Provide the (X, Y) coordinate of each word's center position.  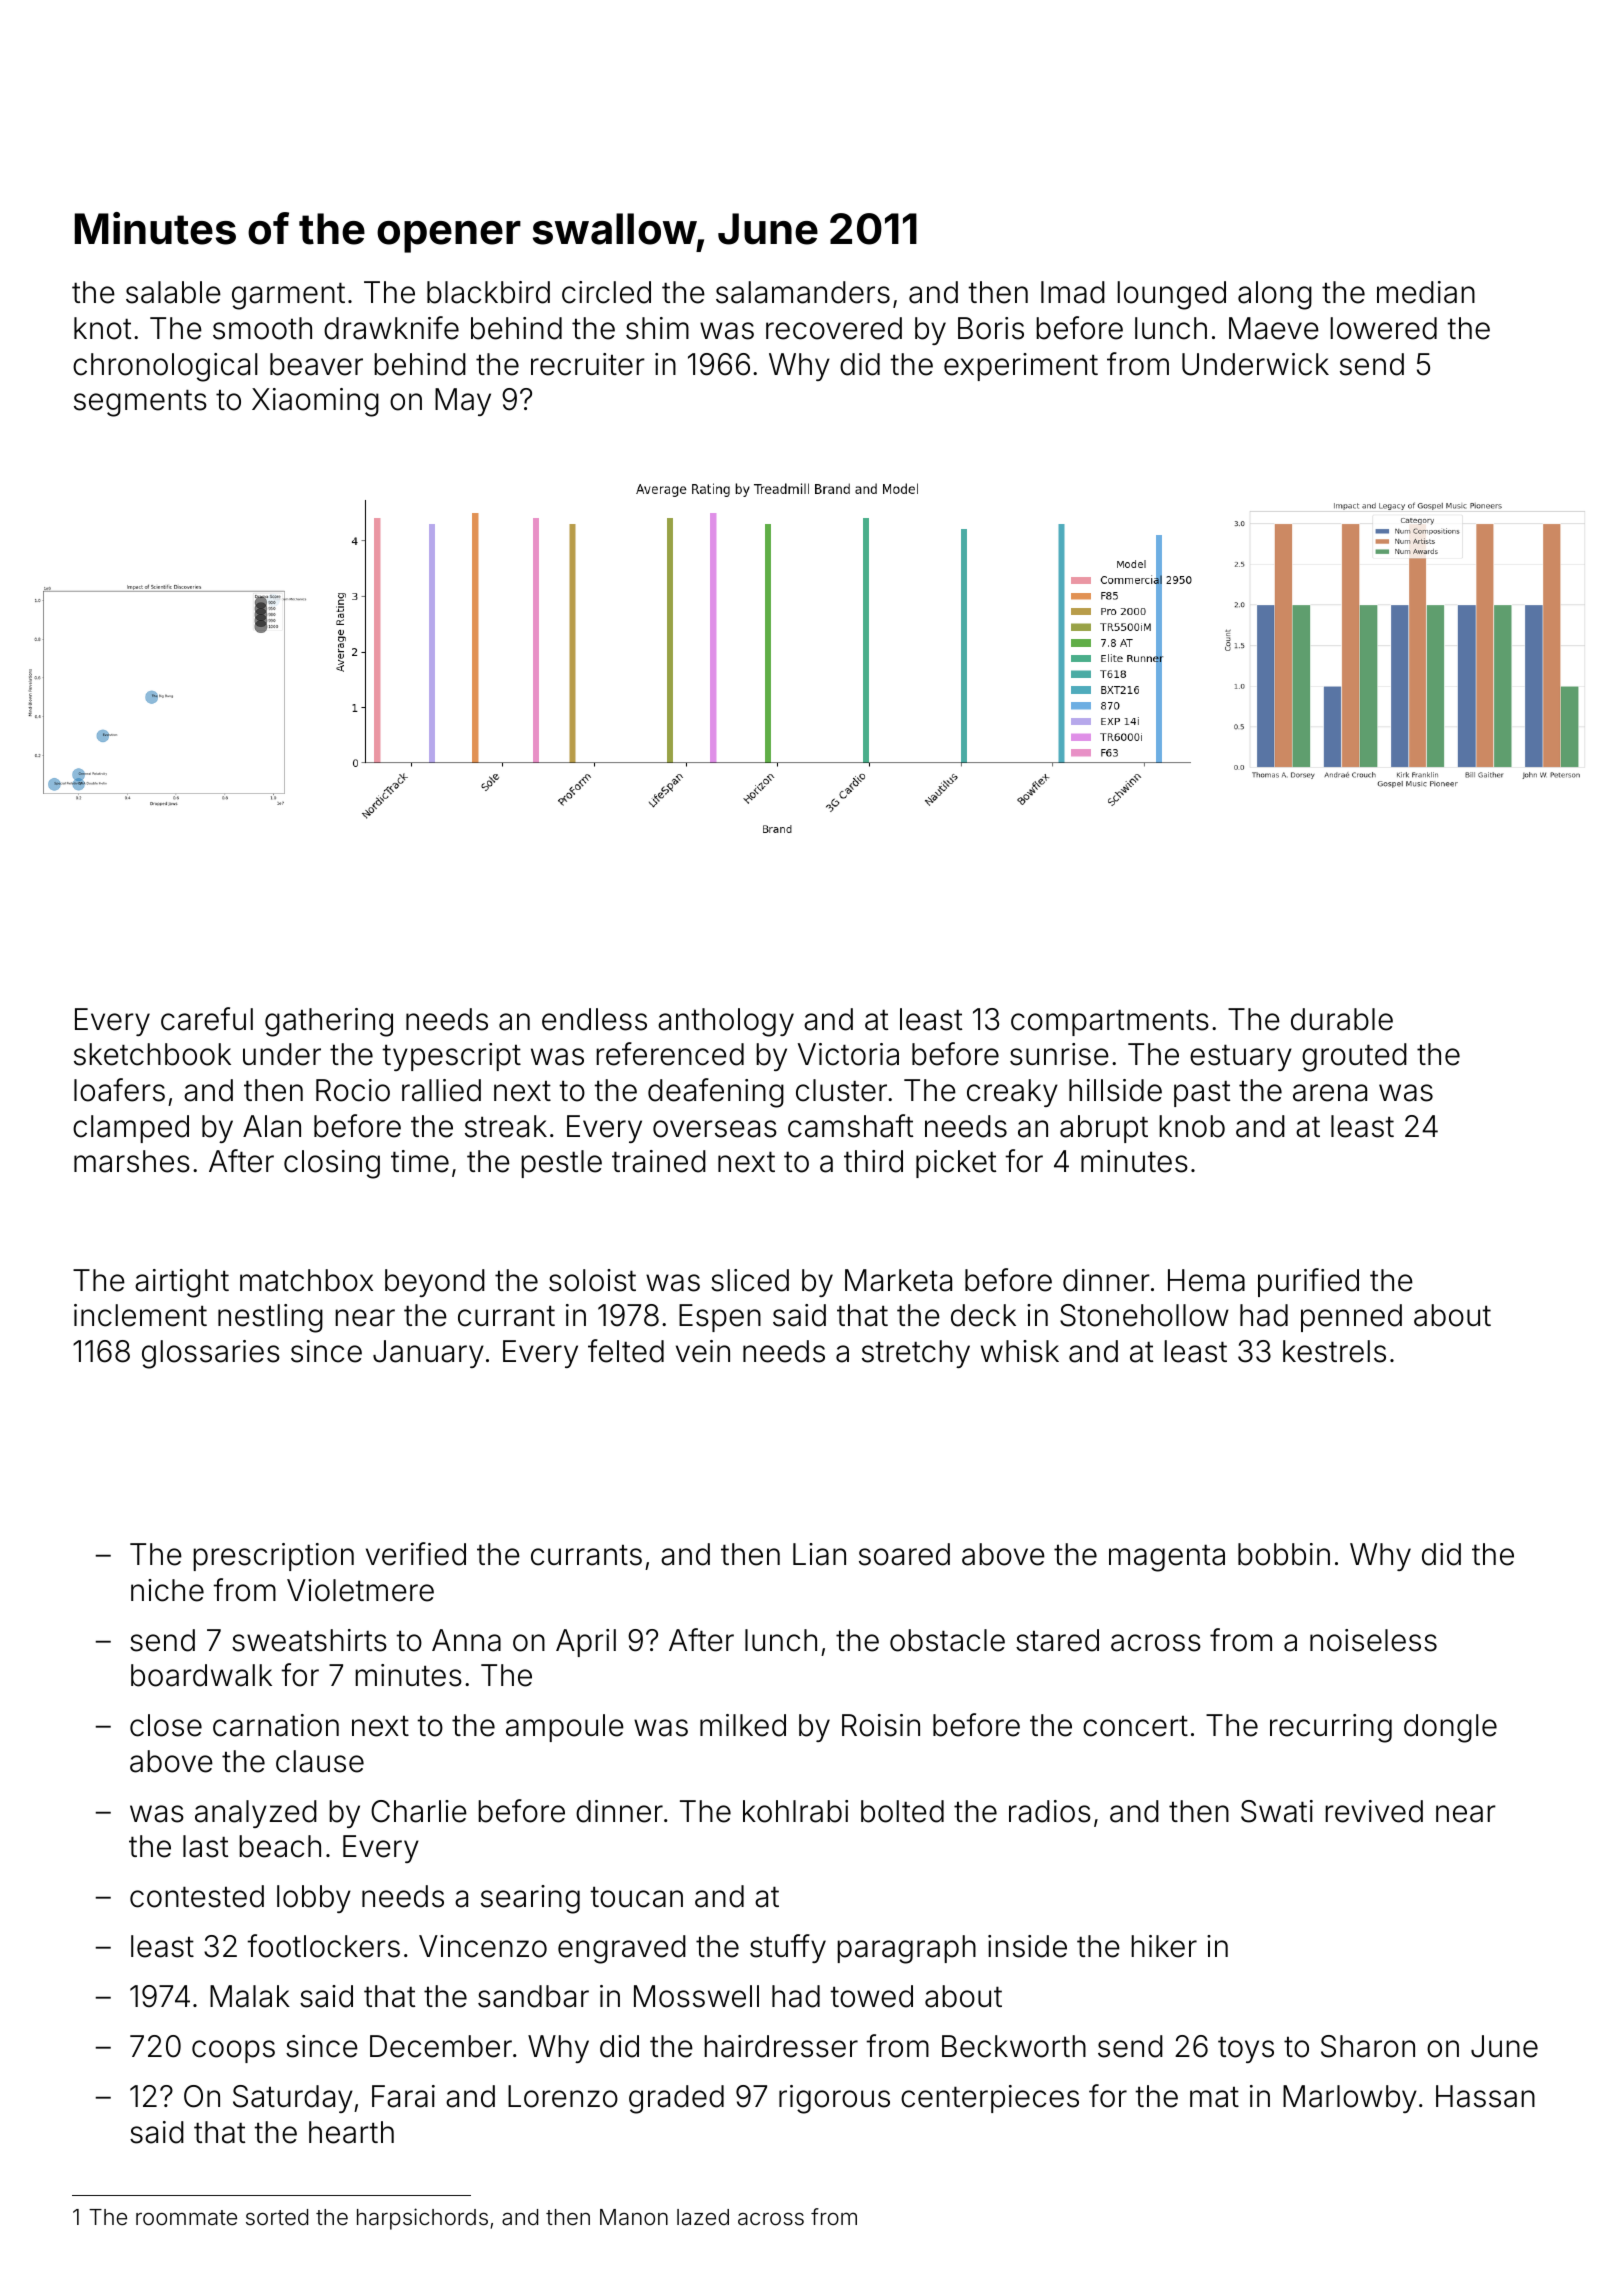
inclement (140, 1315)
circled (606, 292)
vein (703, 1351)
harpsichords (422, 2219)
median (1426, 292)
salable (173, 292)
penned (1351, 1318)
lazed (703, 2217)
